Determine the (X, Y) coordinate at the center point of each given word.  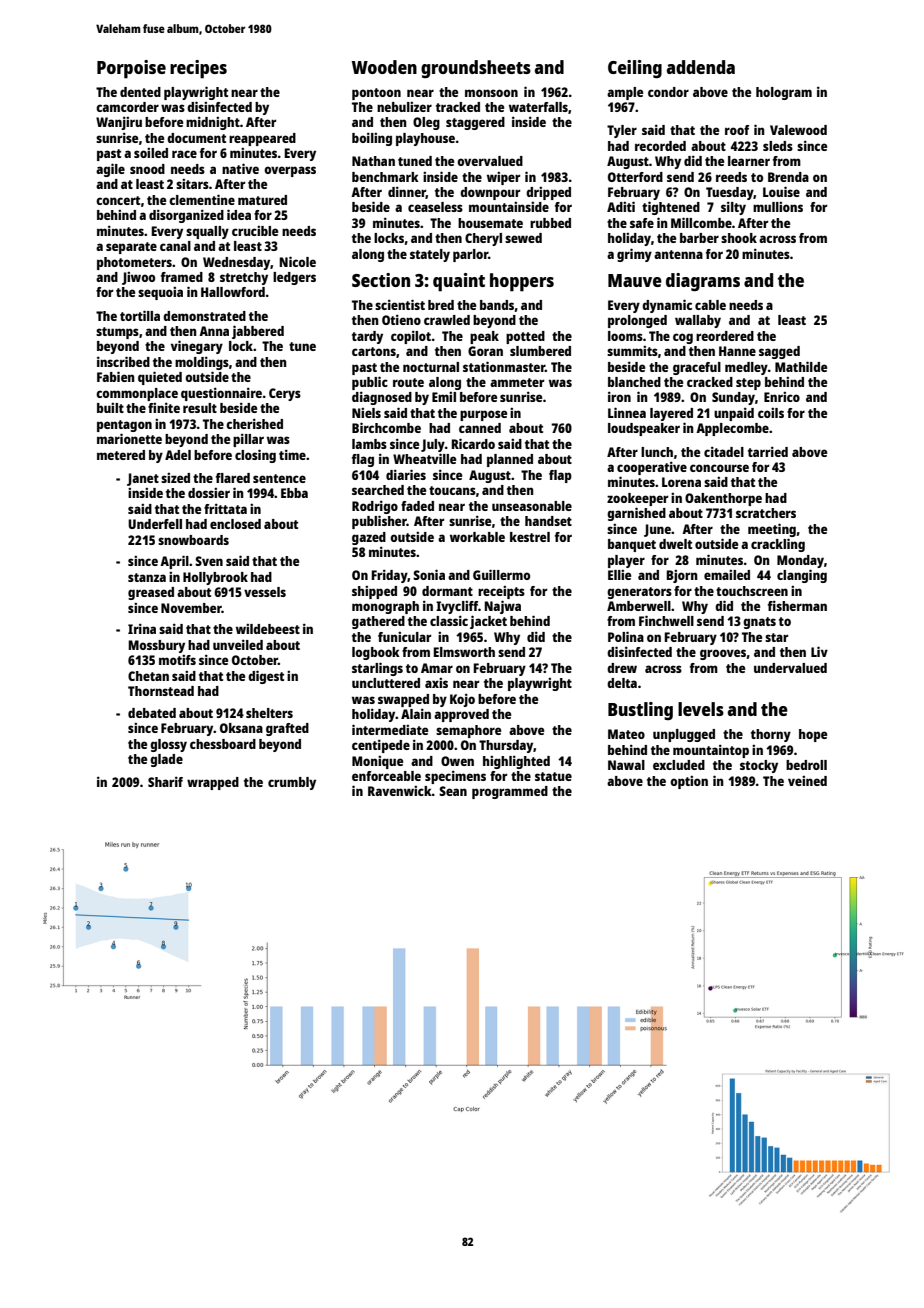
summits (632, 351)
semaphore (468, 731)
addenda (701, 67)
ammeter (517, 382)
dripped (548, 193)
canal (175, 246)
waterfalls (538, 107)
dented (140, 92)
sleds (778, 146)
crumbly (292, 783)
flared (233, 478)
